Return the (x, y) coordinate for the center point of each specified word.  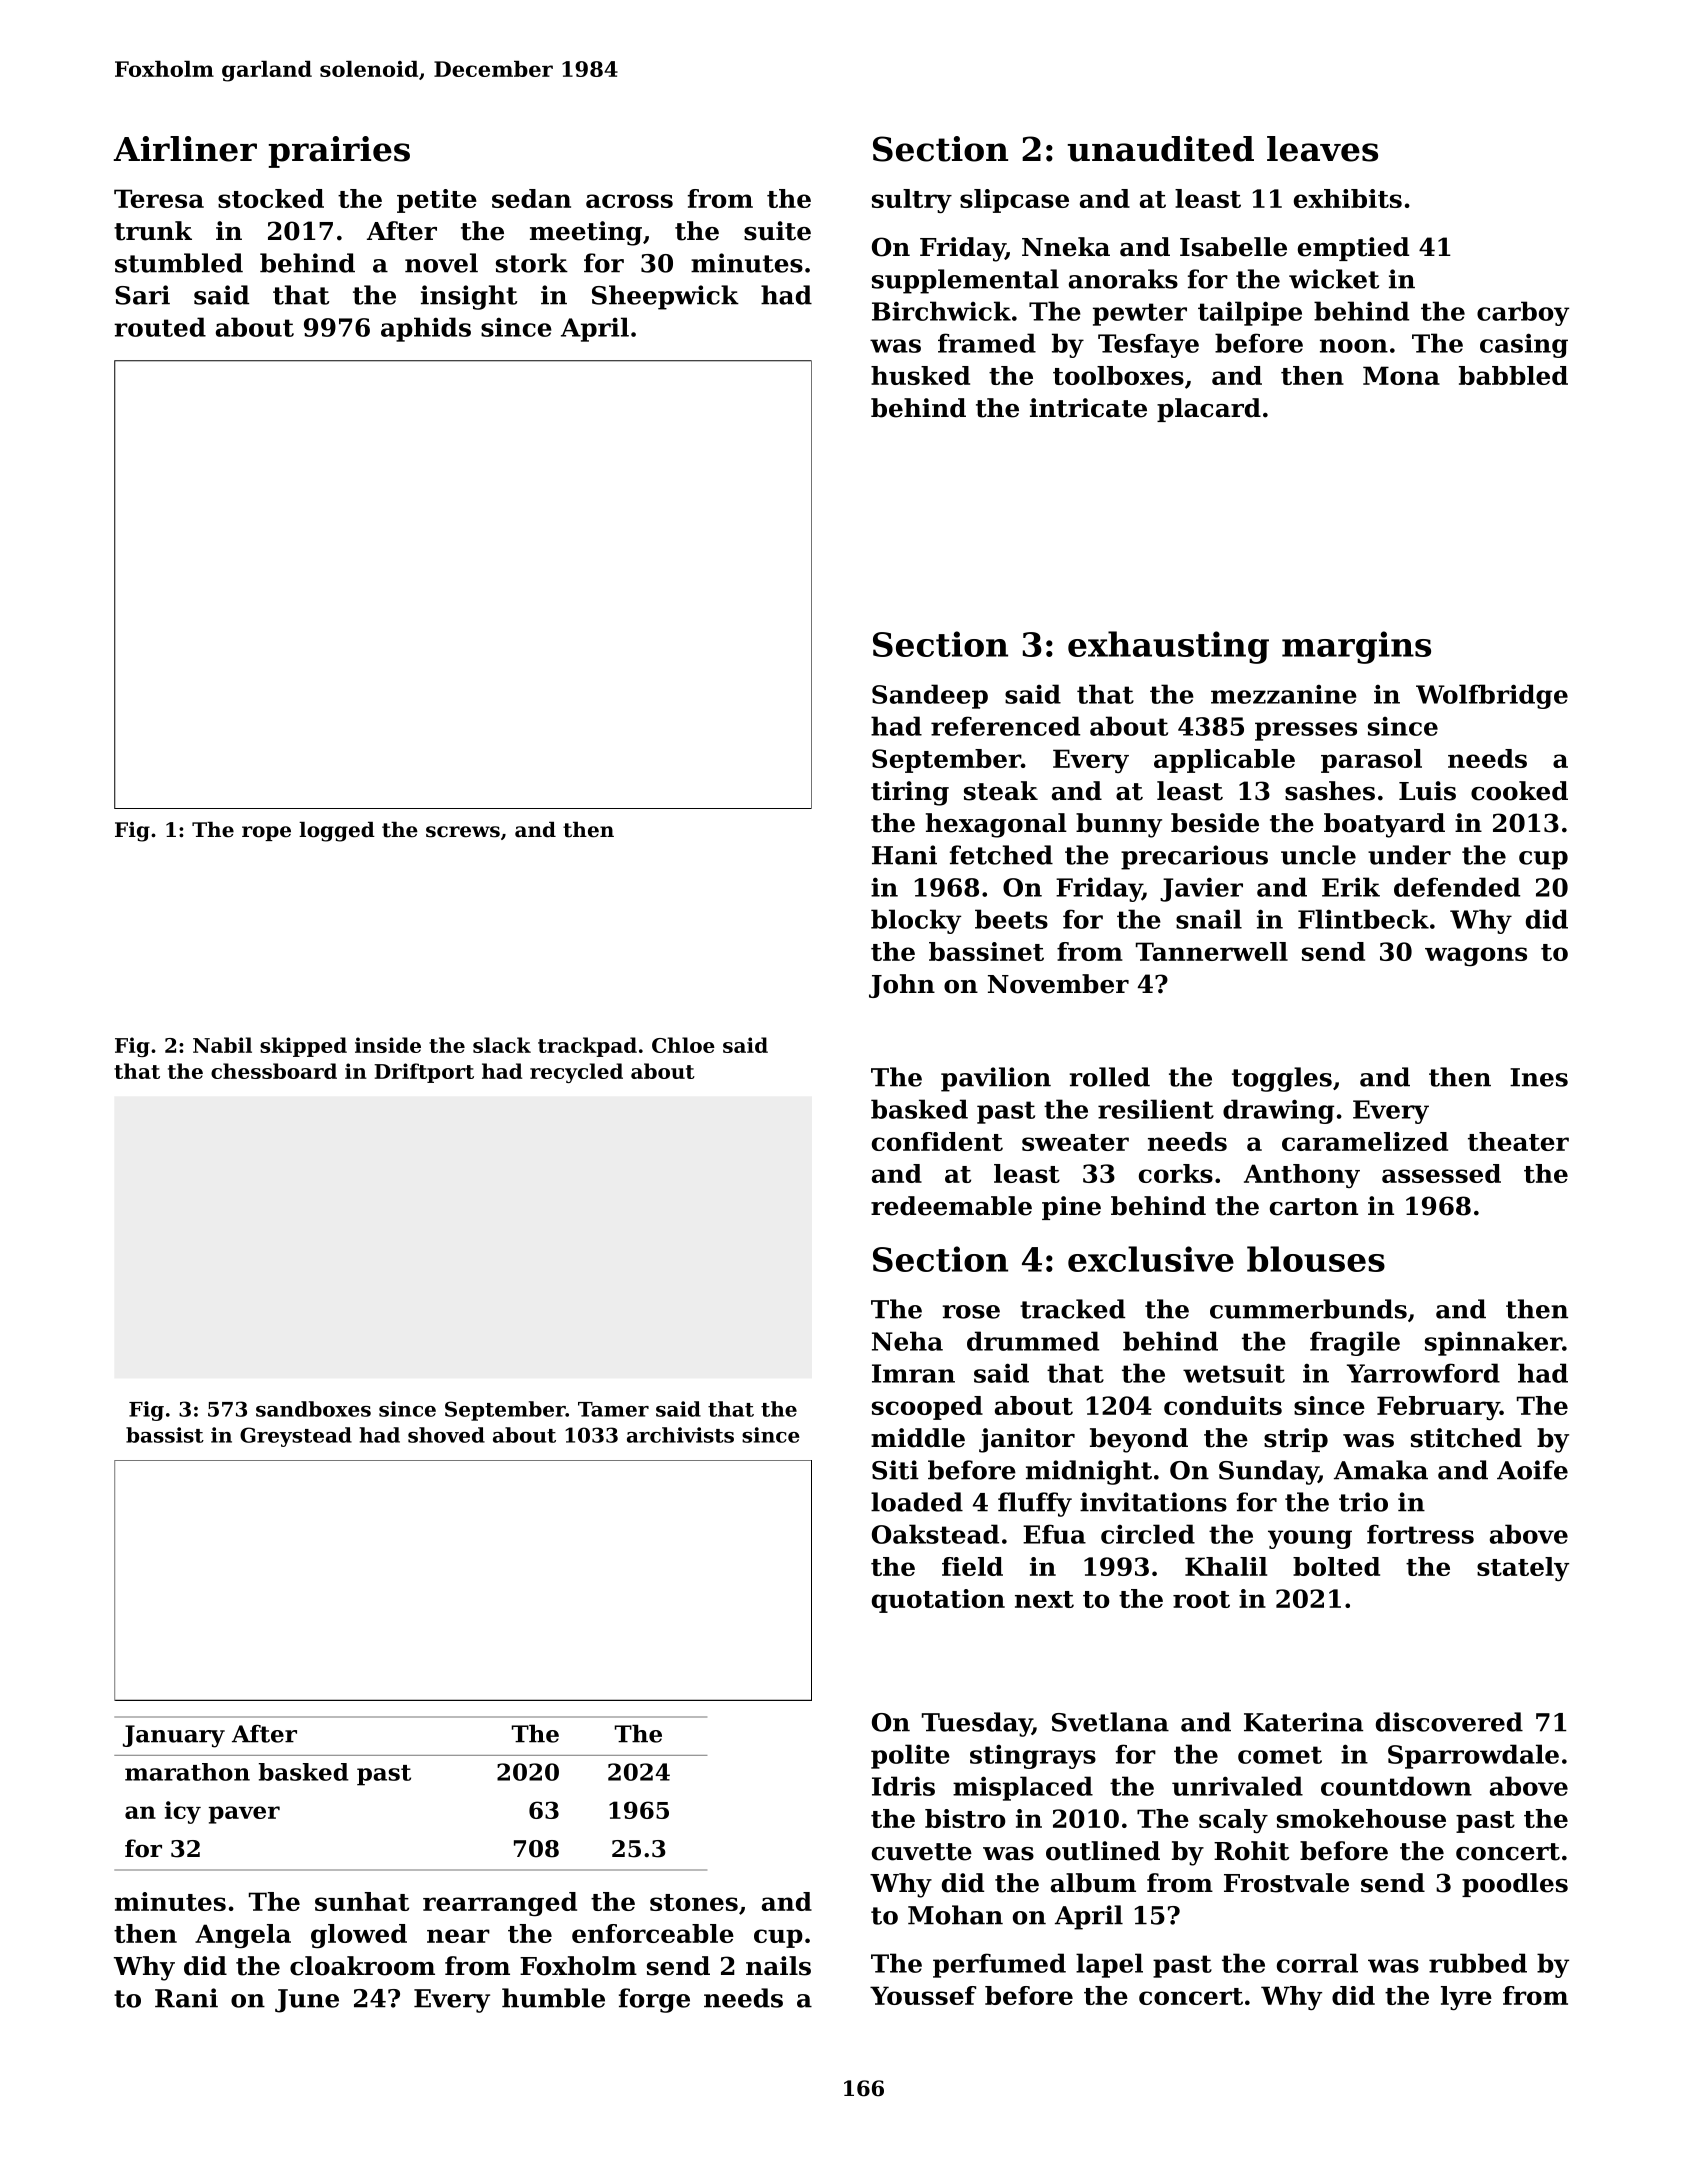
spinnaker (1493, 1343)
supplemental (965, 281)
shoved (446, 1435)
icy (183, 1812)
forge (654, 2000)
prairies (339, 152)
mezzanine (1284, 694)
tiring (910, 793)
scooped (927, 1408)
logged (337, 832)
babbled (1513, 375)
